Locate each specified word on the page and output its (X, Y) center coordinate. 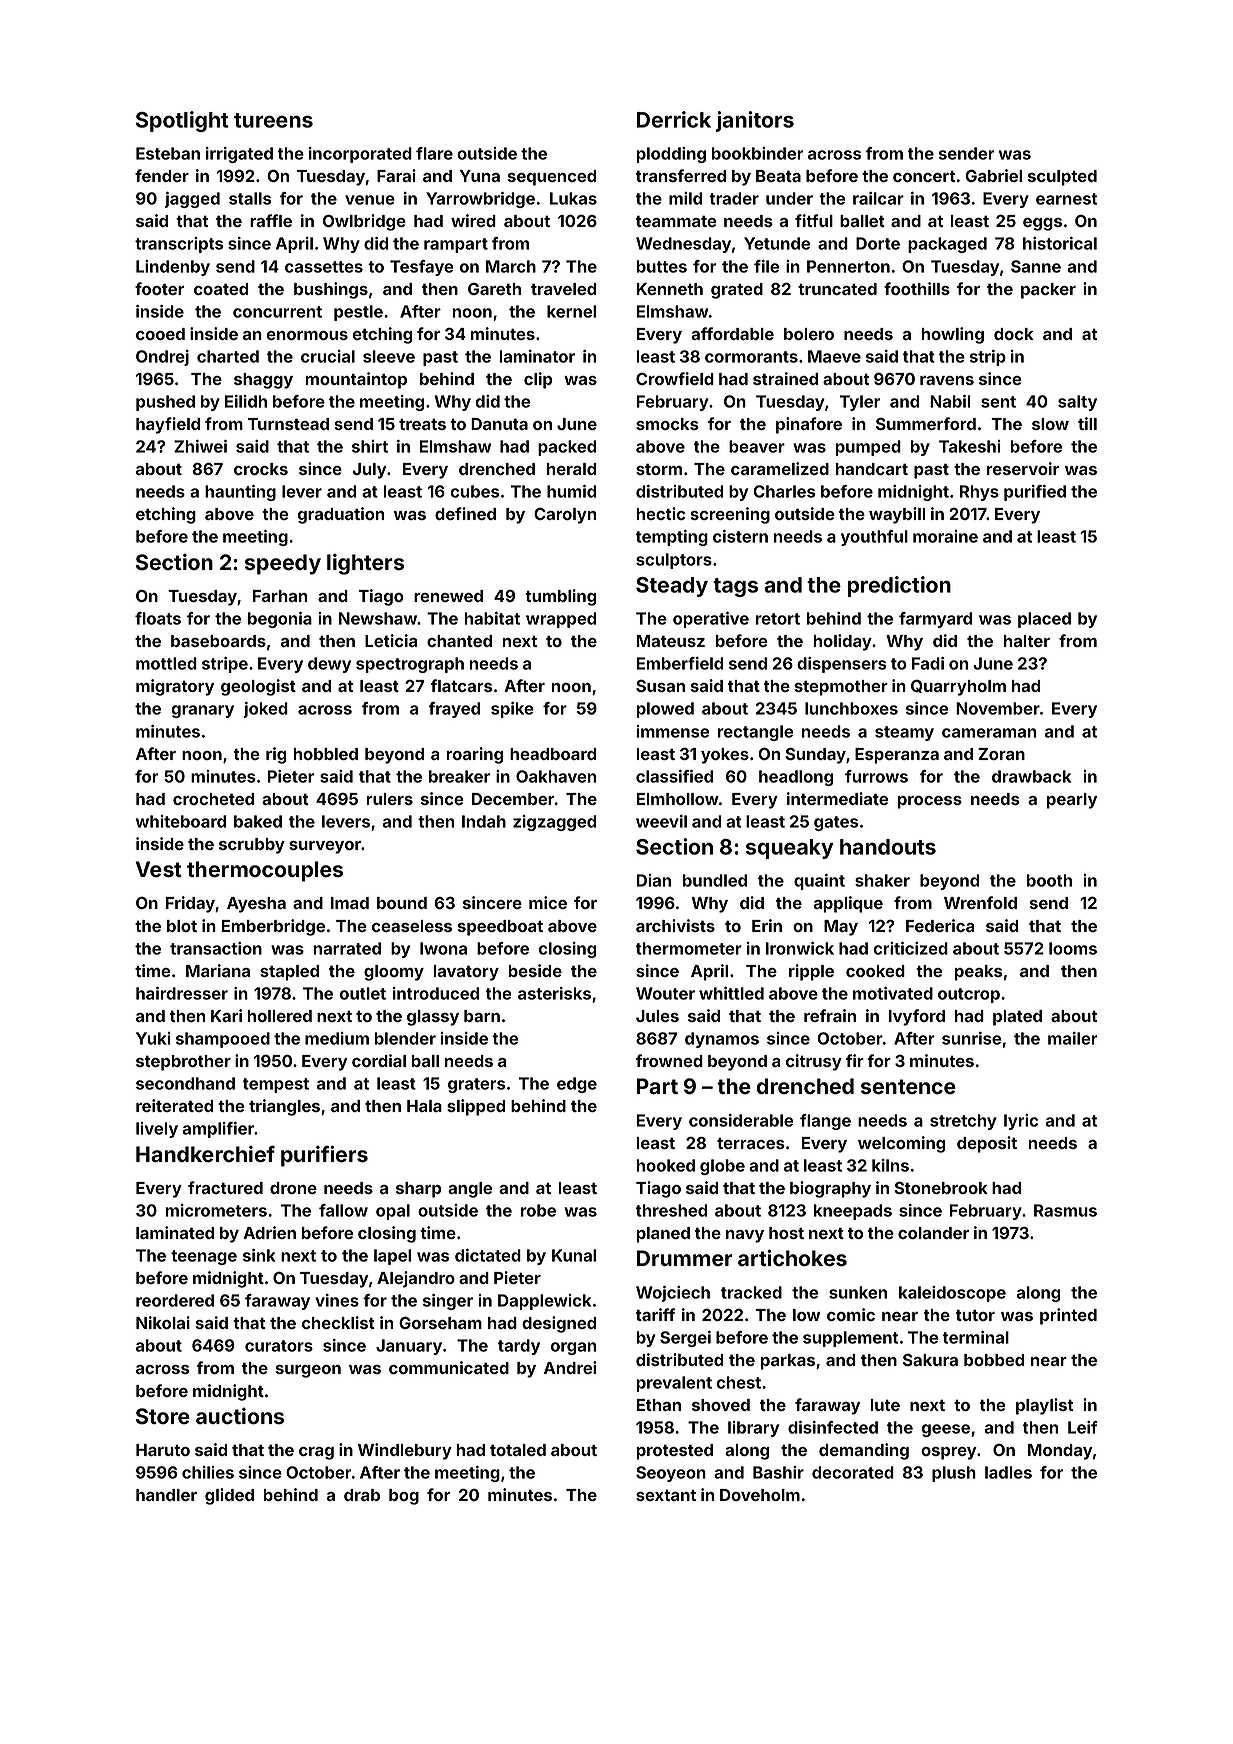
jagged (192, 200)
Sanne (1036, 266)
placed (1044, 620)
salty (1077, 403)
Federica (940, 925)
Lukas (573, 198)
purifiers (324, 1156)
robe (538, 1210)
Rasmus (1065, 1210)
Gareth (494, 289)
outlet (363, 993)
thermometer (689, 948)
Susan (660, 686)
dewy (329, 665)
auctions (240, 1416)
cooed (160, 334)
